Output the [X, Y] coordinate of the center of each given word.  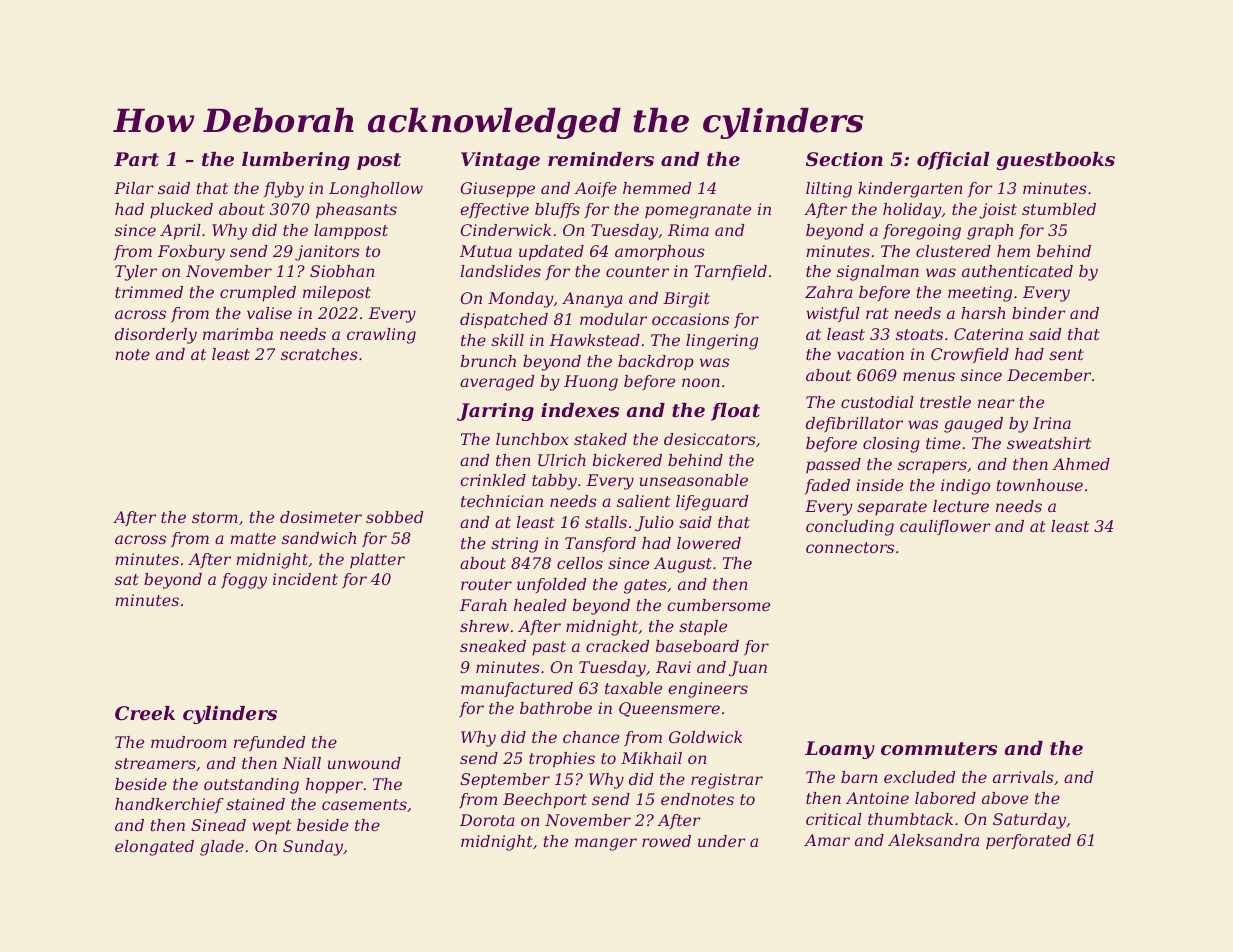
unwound [364, 763]
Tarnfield [730, 272]
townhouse [1040, 485]
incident [305, 579]
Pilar [134, 188]
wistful [833, 314]
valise [269, 313]
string [514, 545]
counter [637, 271]
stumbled [1059, 209]
